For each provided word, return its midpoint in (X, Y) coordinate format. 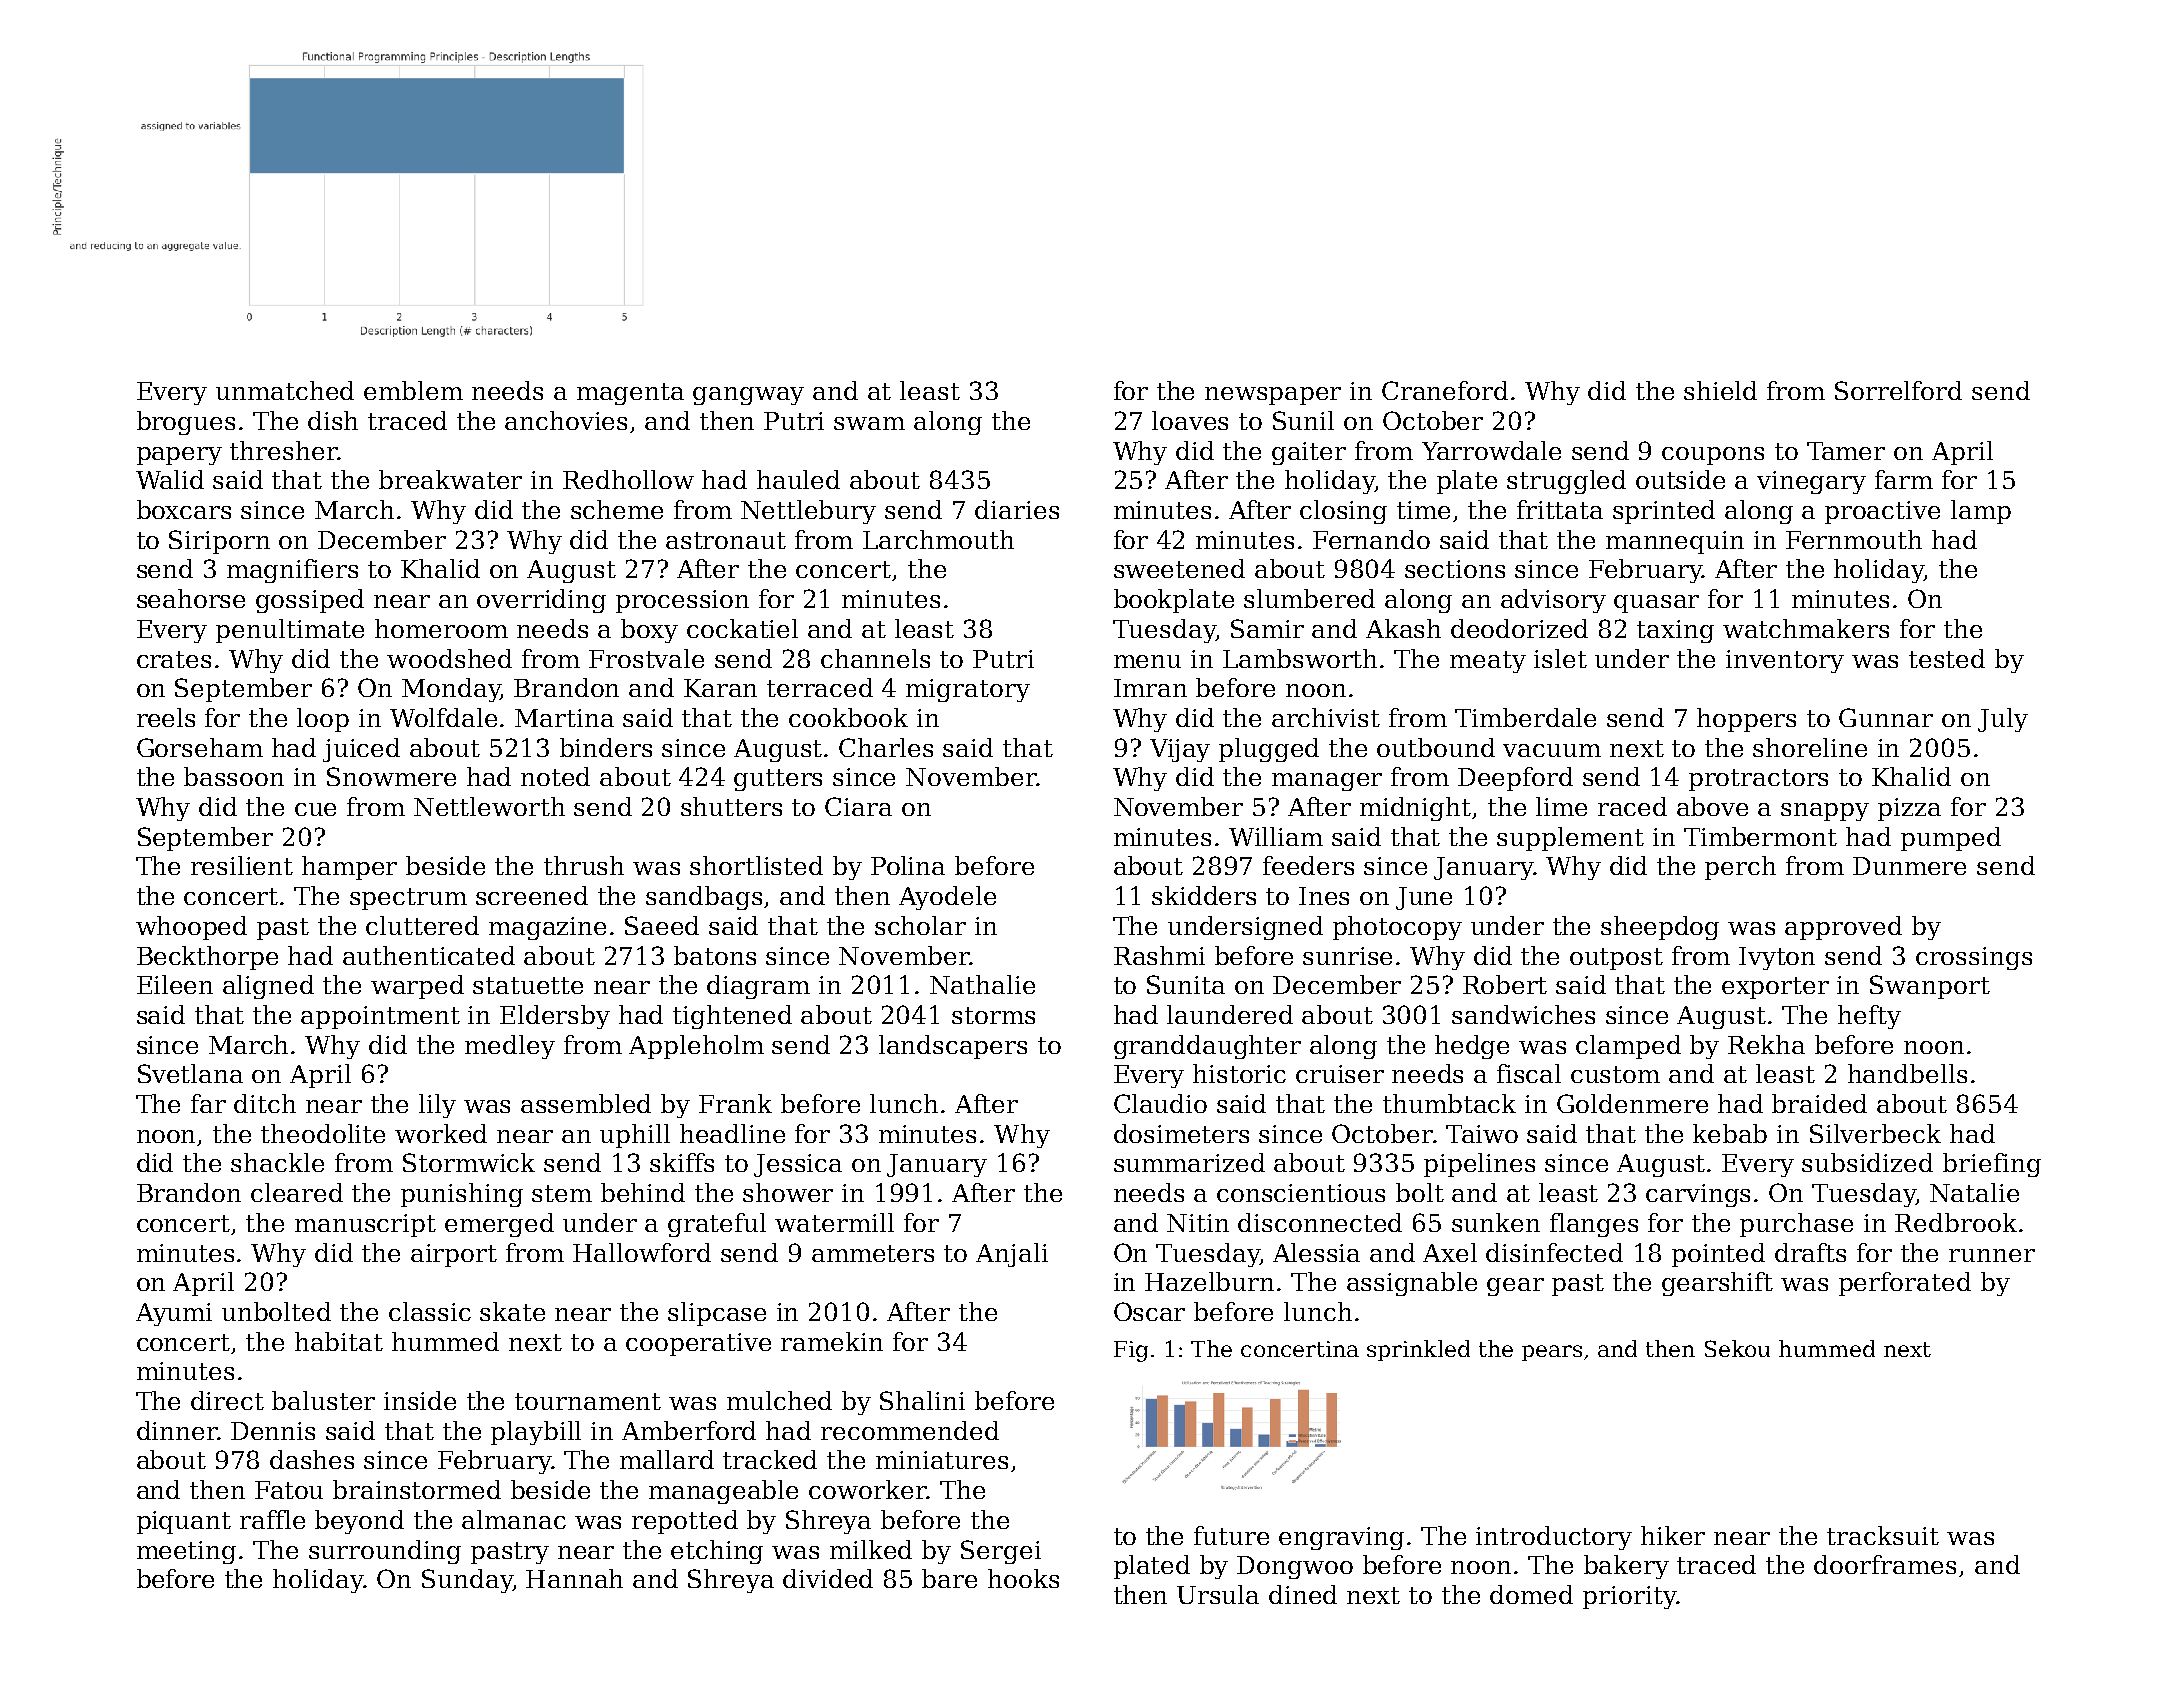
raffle (272, 1519)
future (1231, 1535)
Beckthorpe (207, 958)
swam (869, 423)
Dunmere (1909, 866)
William (1276, 836)
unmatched (285, 390)
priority (1629, 1597)
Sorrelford (1898, 390)
